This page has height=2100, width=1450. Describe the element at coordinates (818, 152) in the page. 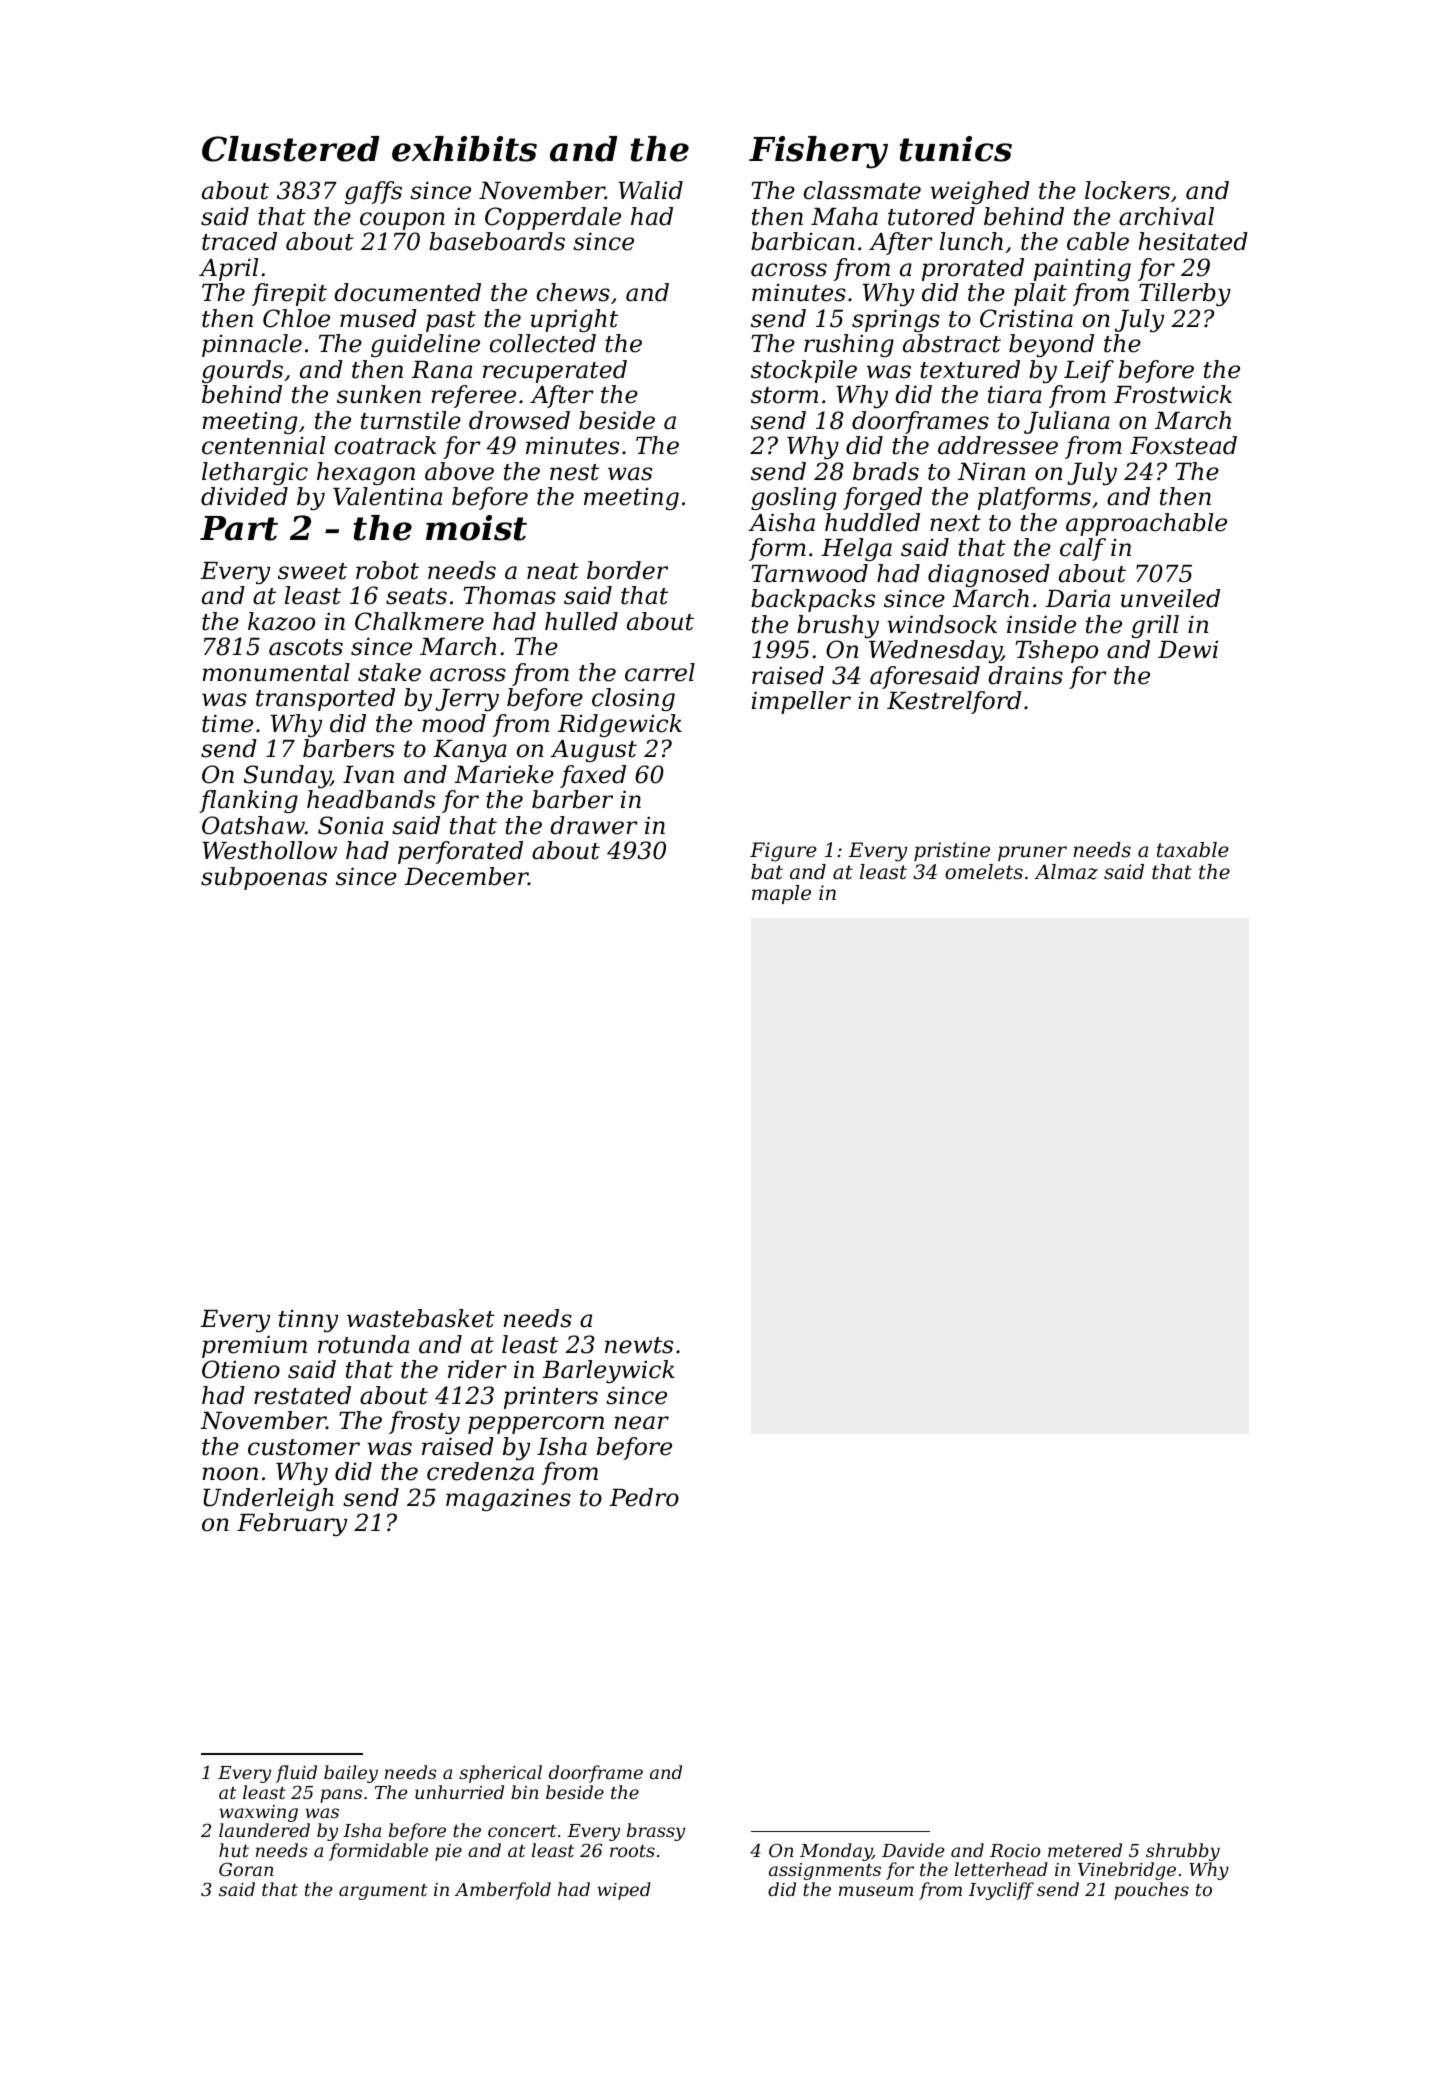

I see `Fishery` at that location.
